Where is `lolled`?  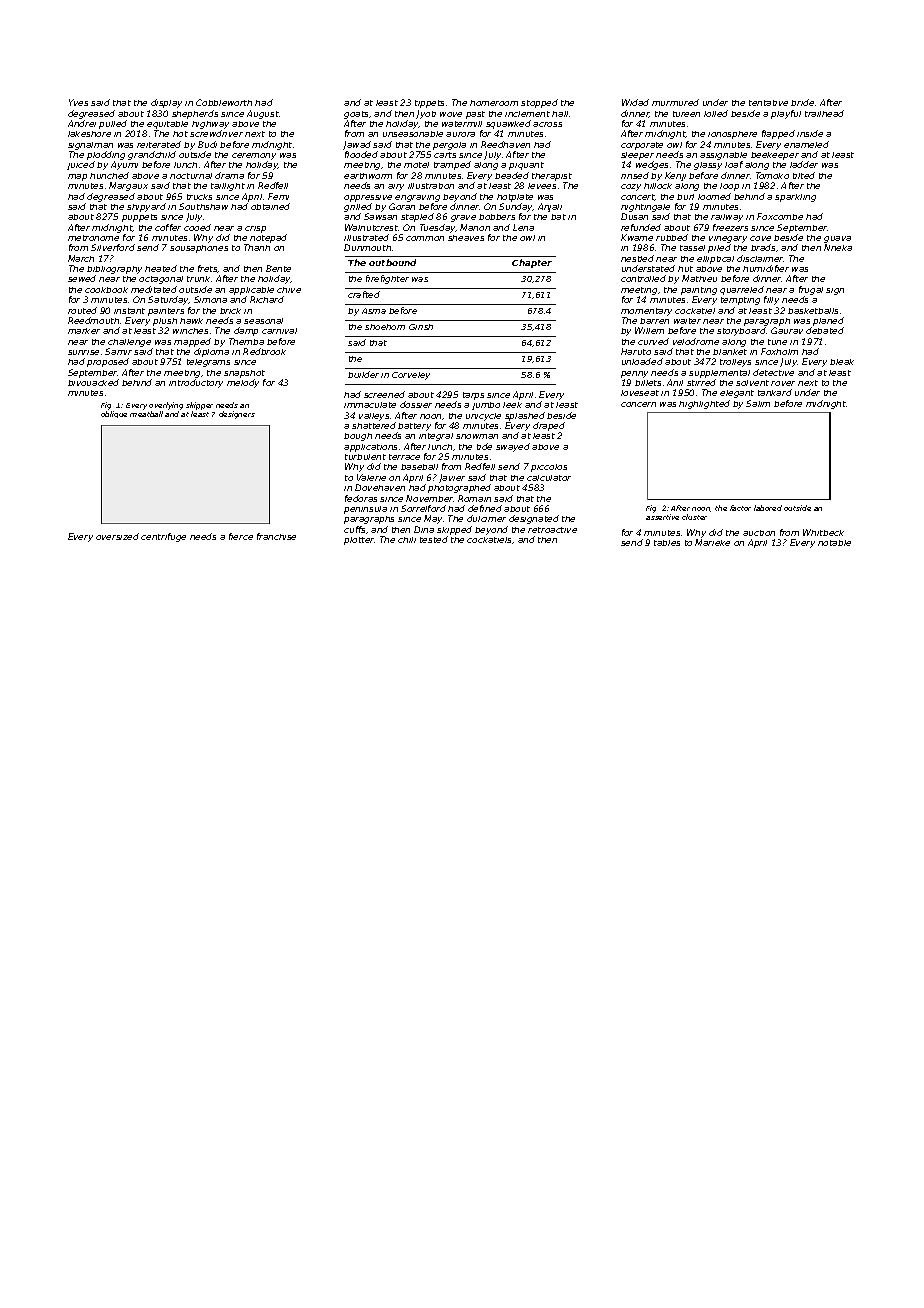 lolled is located at coordinates (716, 113).
